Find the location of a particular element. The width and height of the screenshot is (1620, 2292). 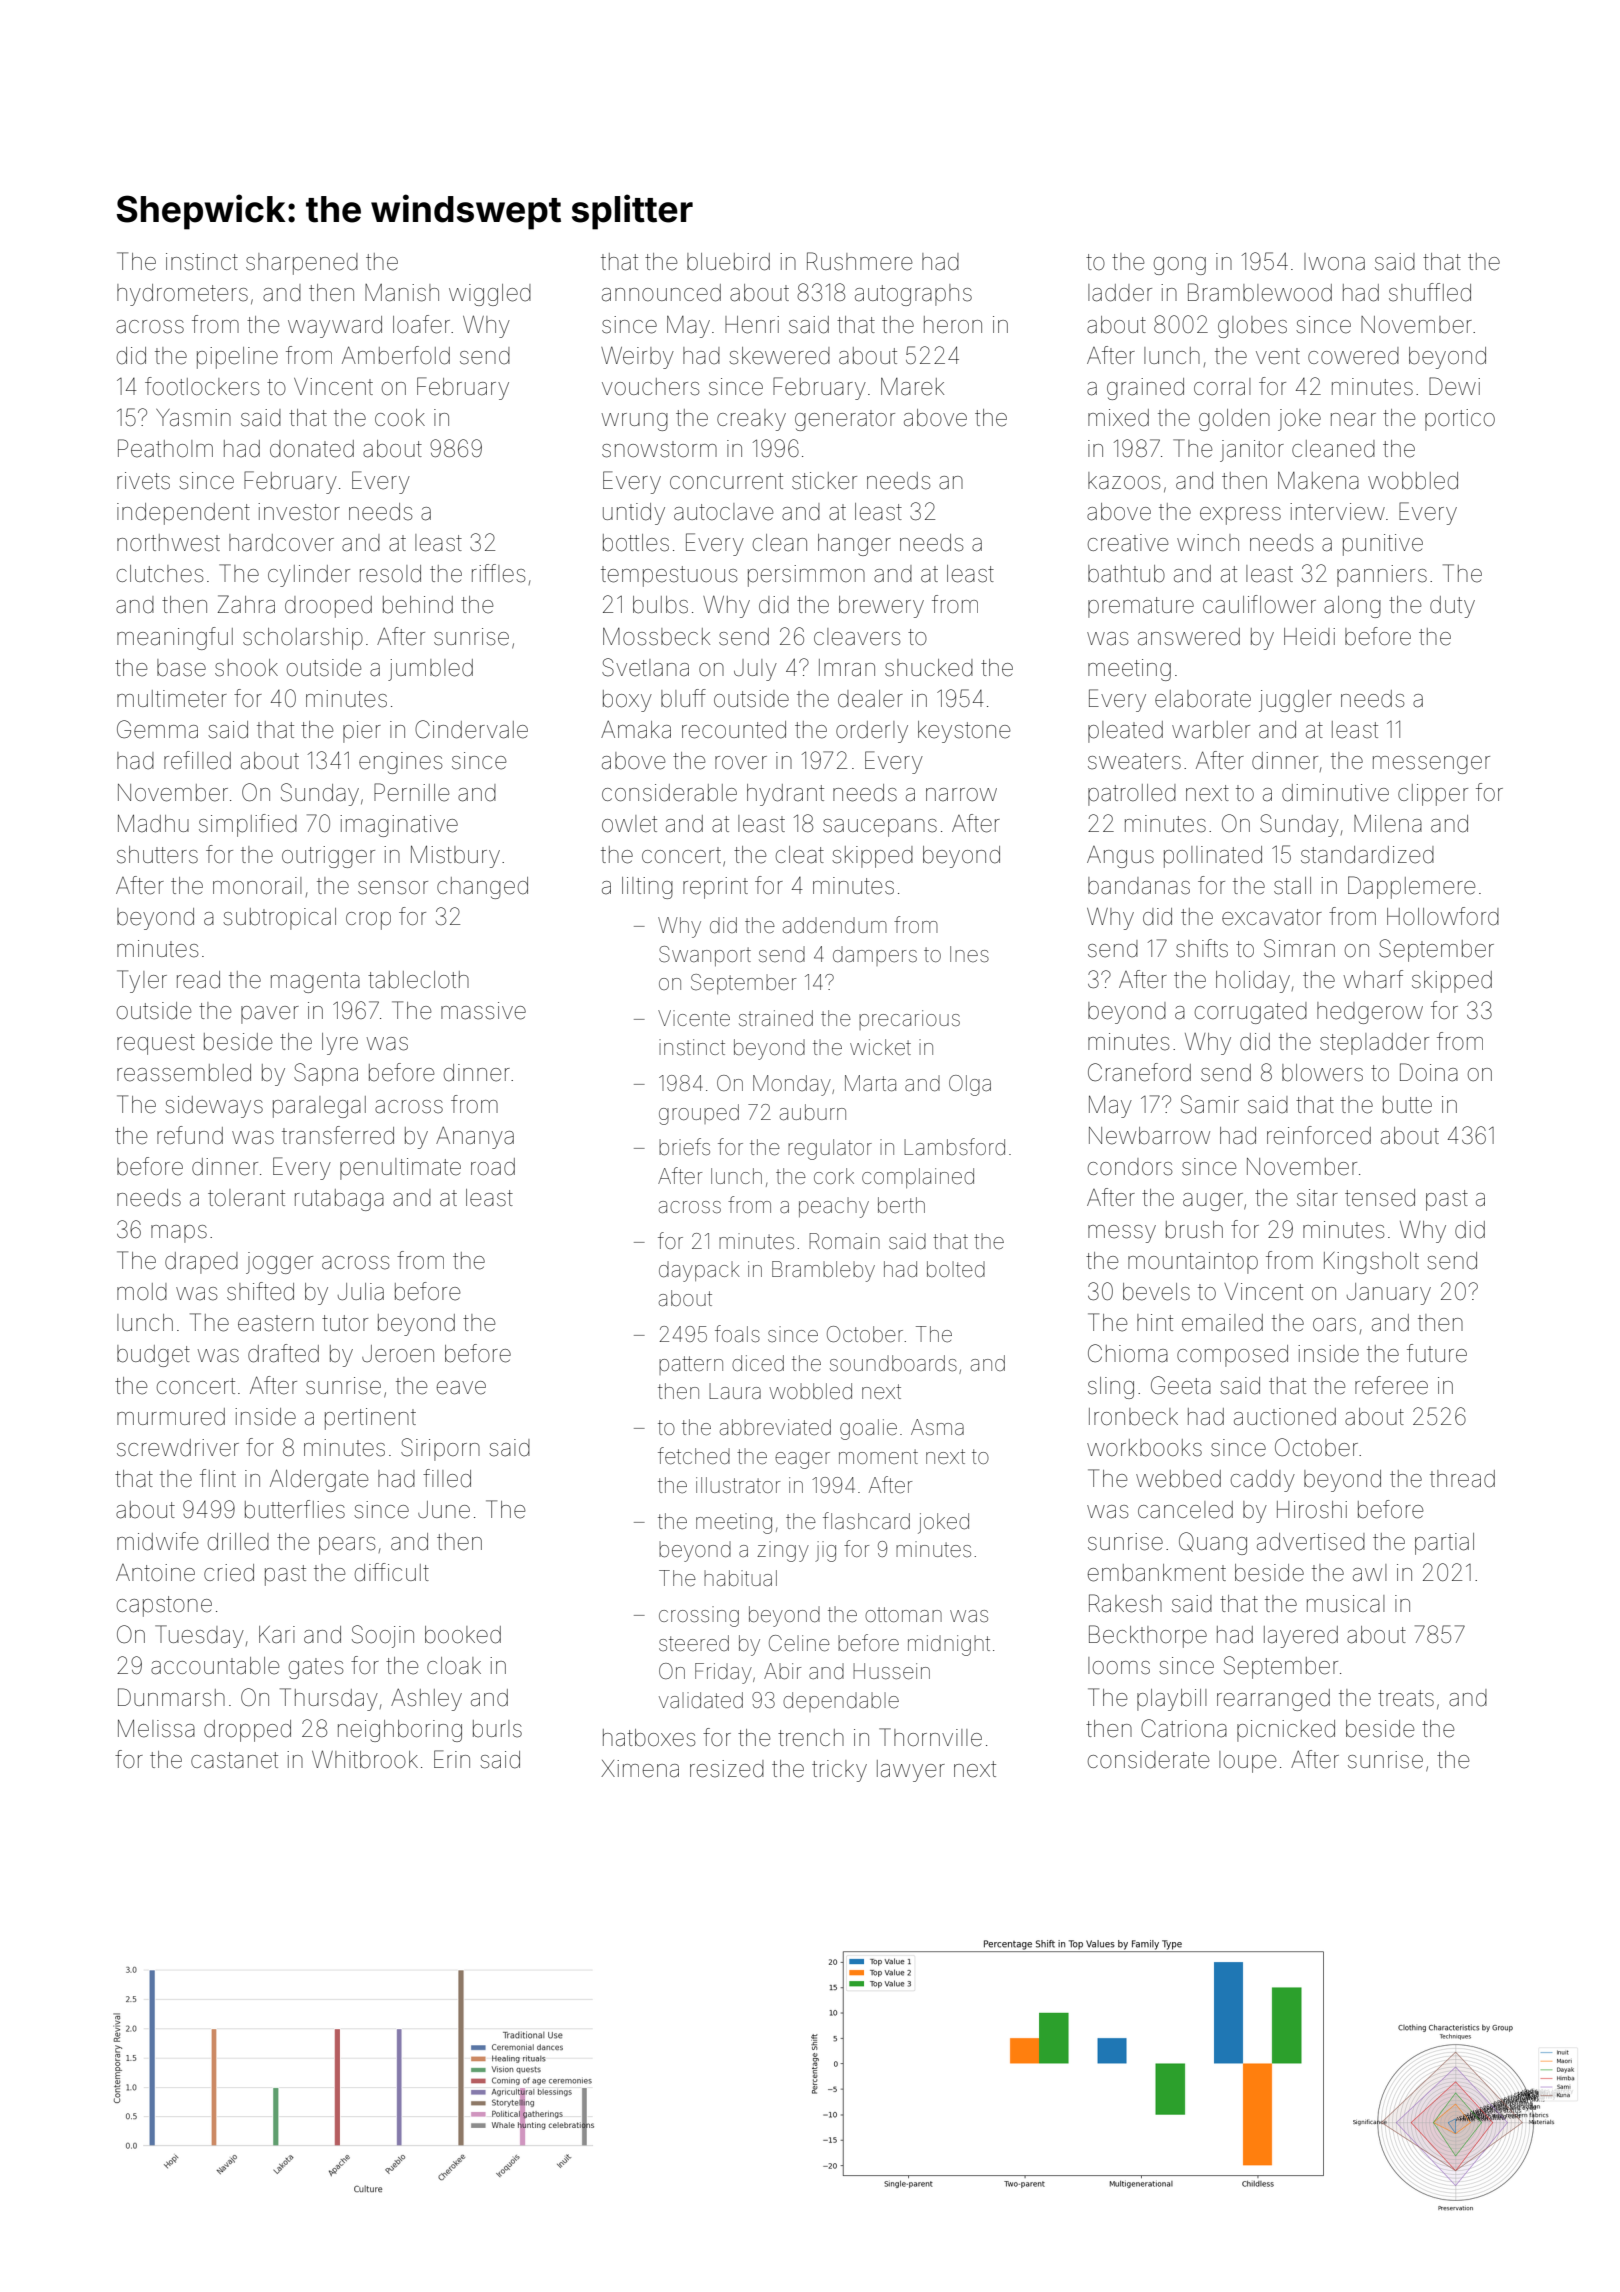

Olga is located at coordinates (970, 1085).
